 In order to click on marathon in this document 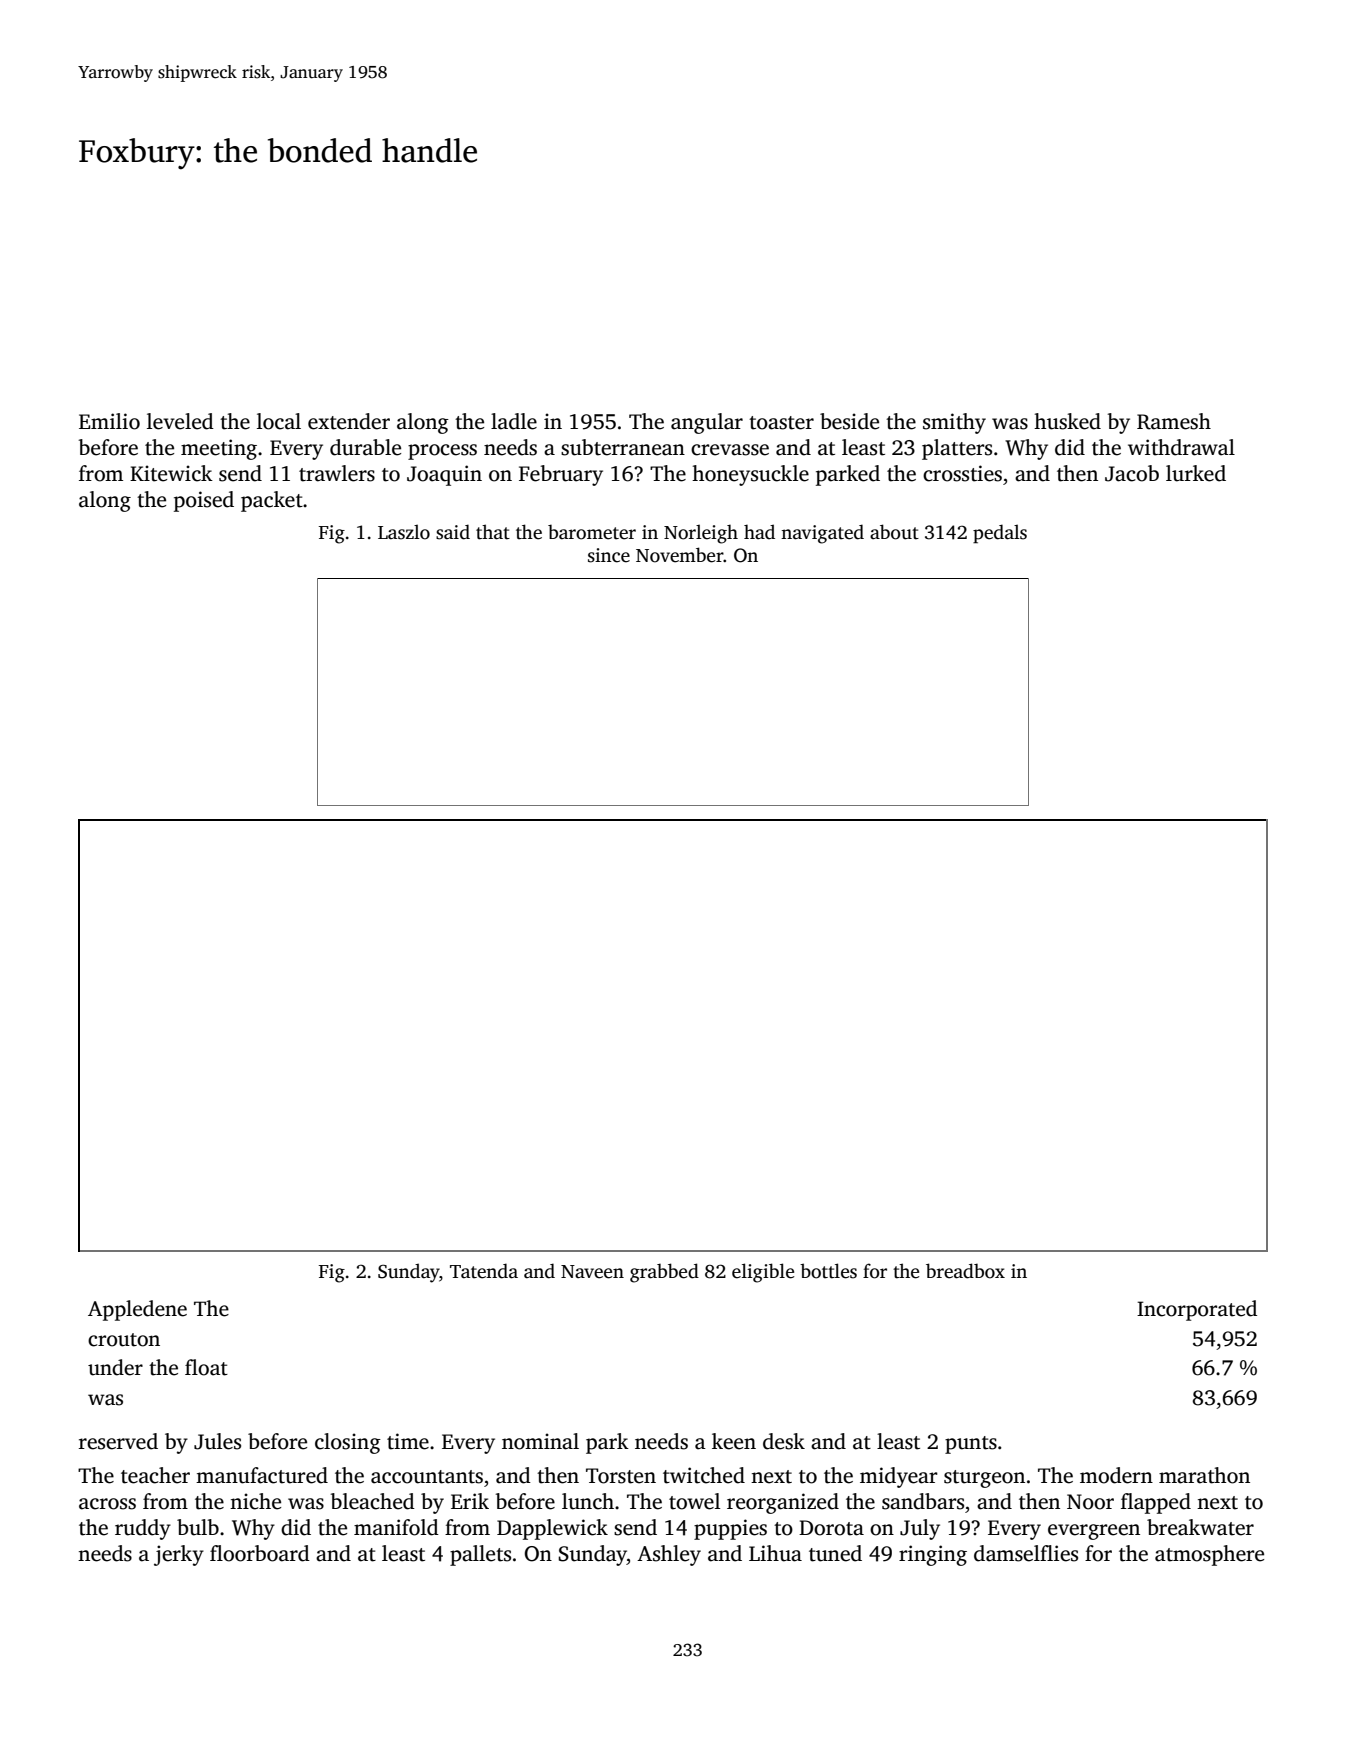, I will do `click(1204, 1475)`.
